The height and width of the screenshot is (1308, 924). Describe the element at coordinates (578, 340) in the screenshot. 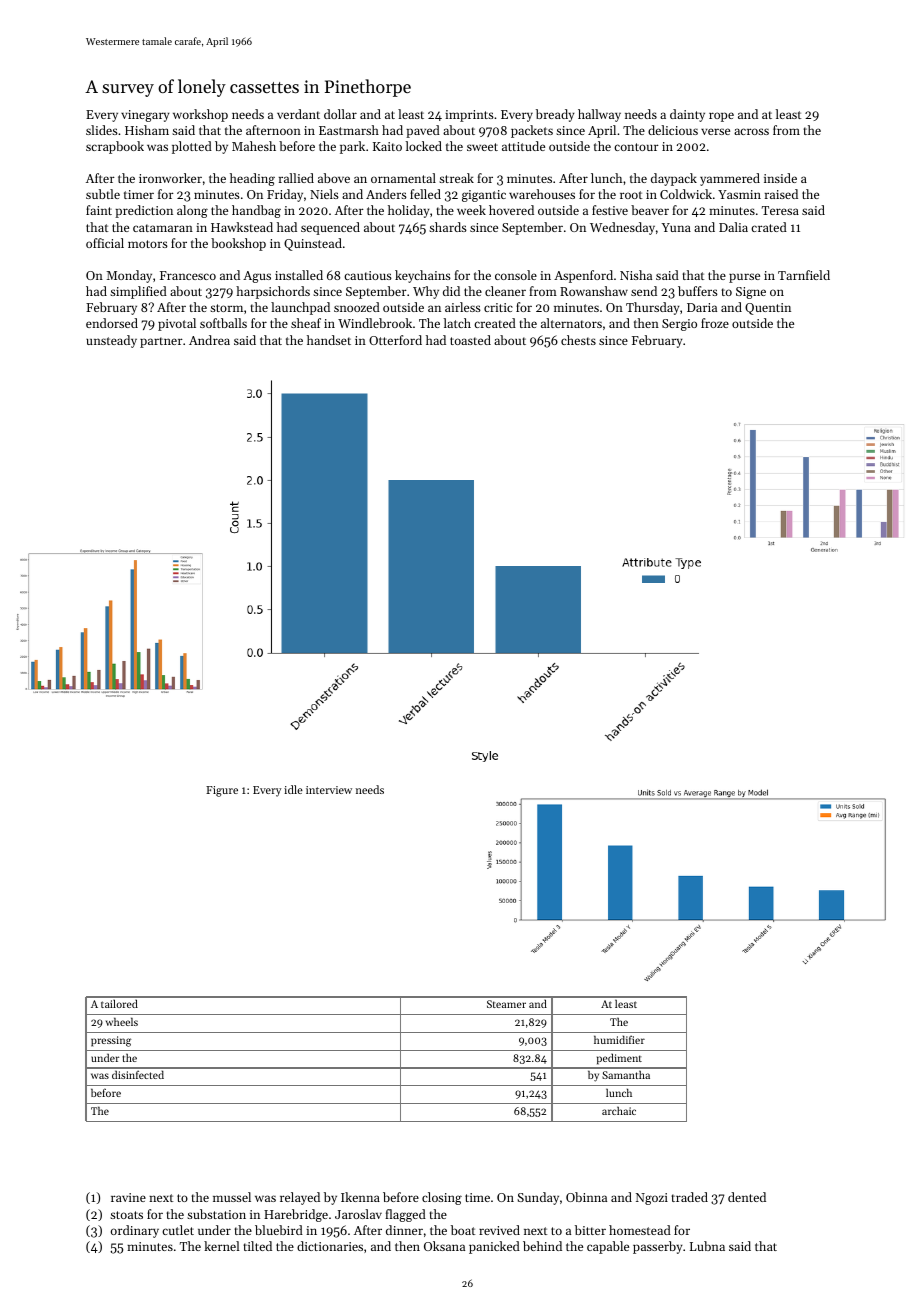

I see `chests` at that location.
